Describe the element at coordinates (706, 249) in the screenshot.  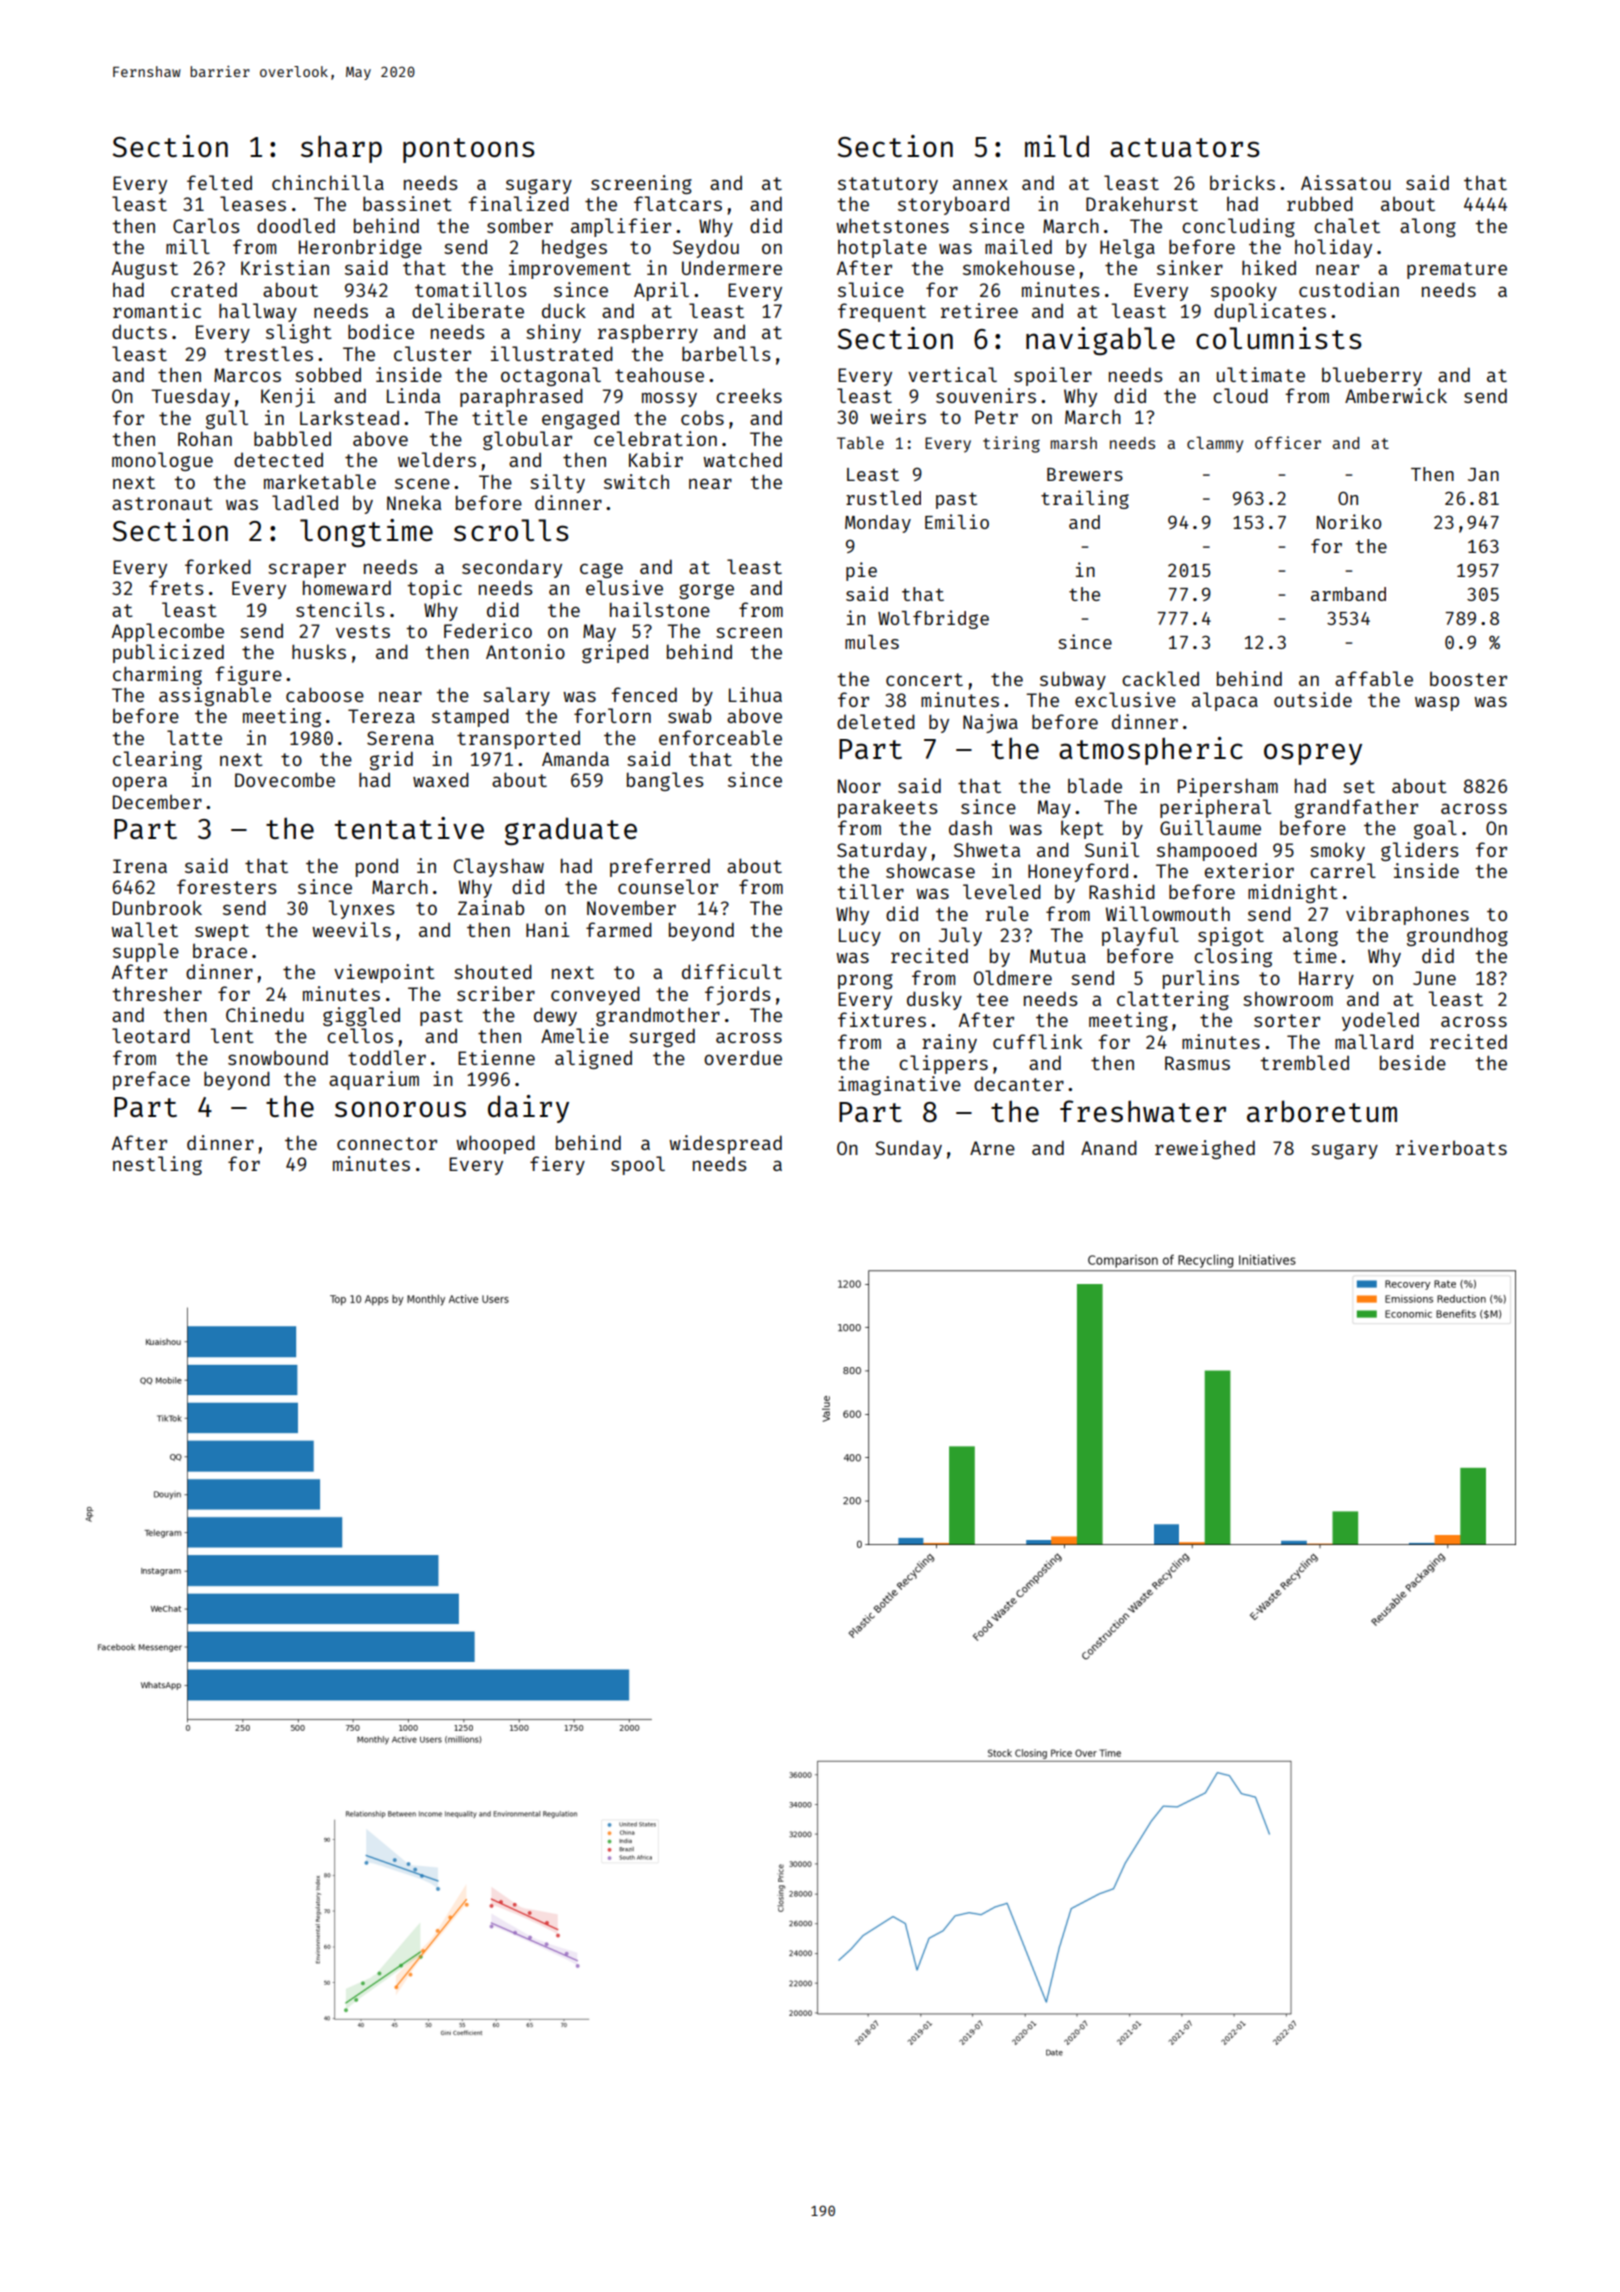
I see `Seydou` at that location.
